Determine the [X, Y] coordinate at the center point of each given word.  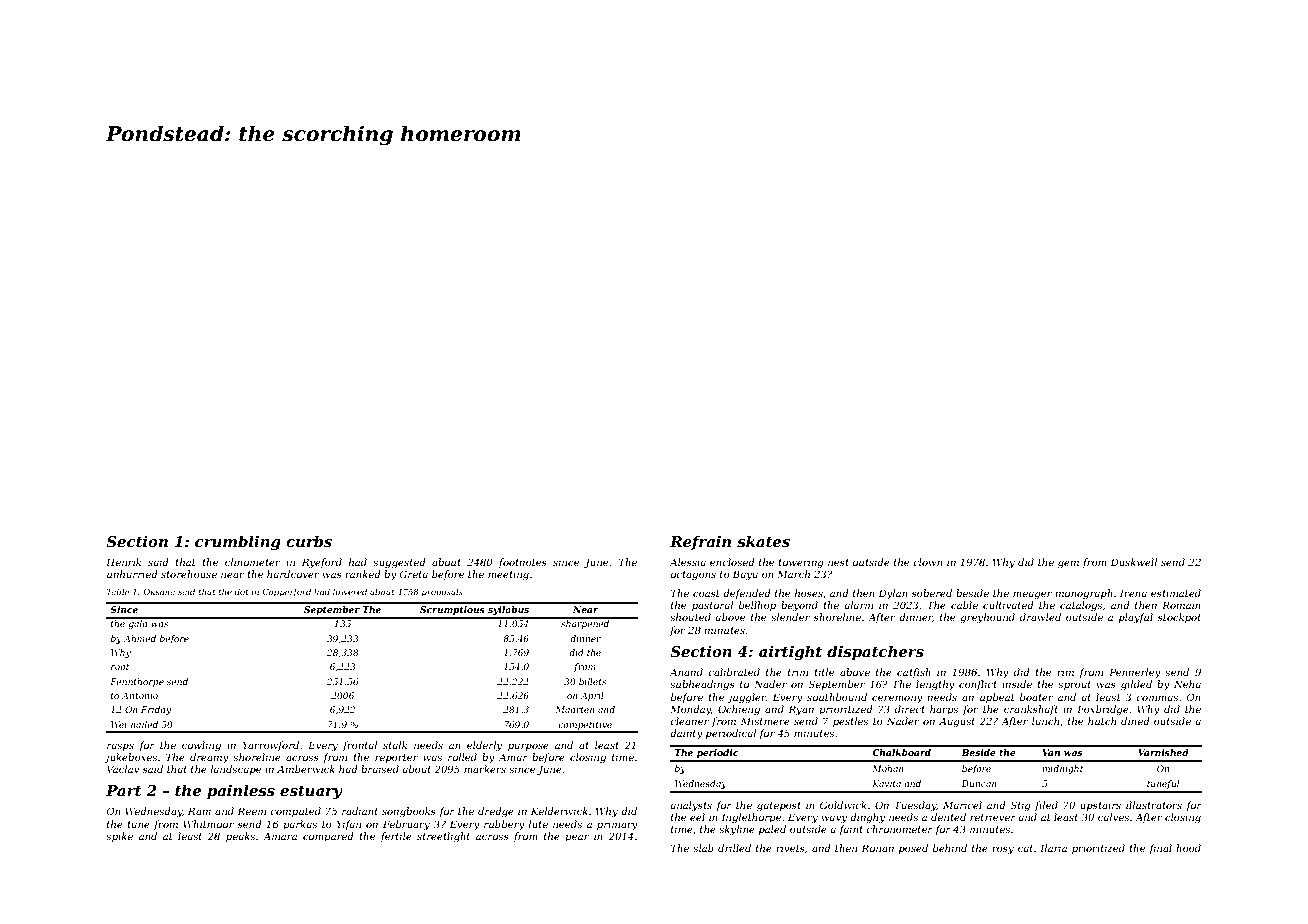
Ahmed [140, 638]
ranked [363, 574]
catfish [914, 673]
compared [328, 837]
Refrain [700, 542]
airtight [790, 653]
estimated [1176, 593]
